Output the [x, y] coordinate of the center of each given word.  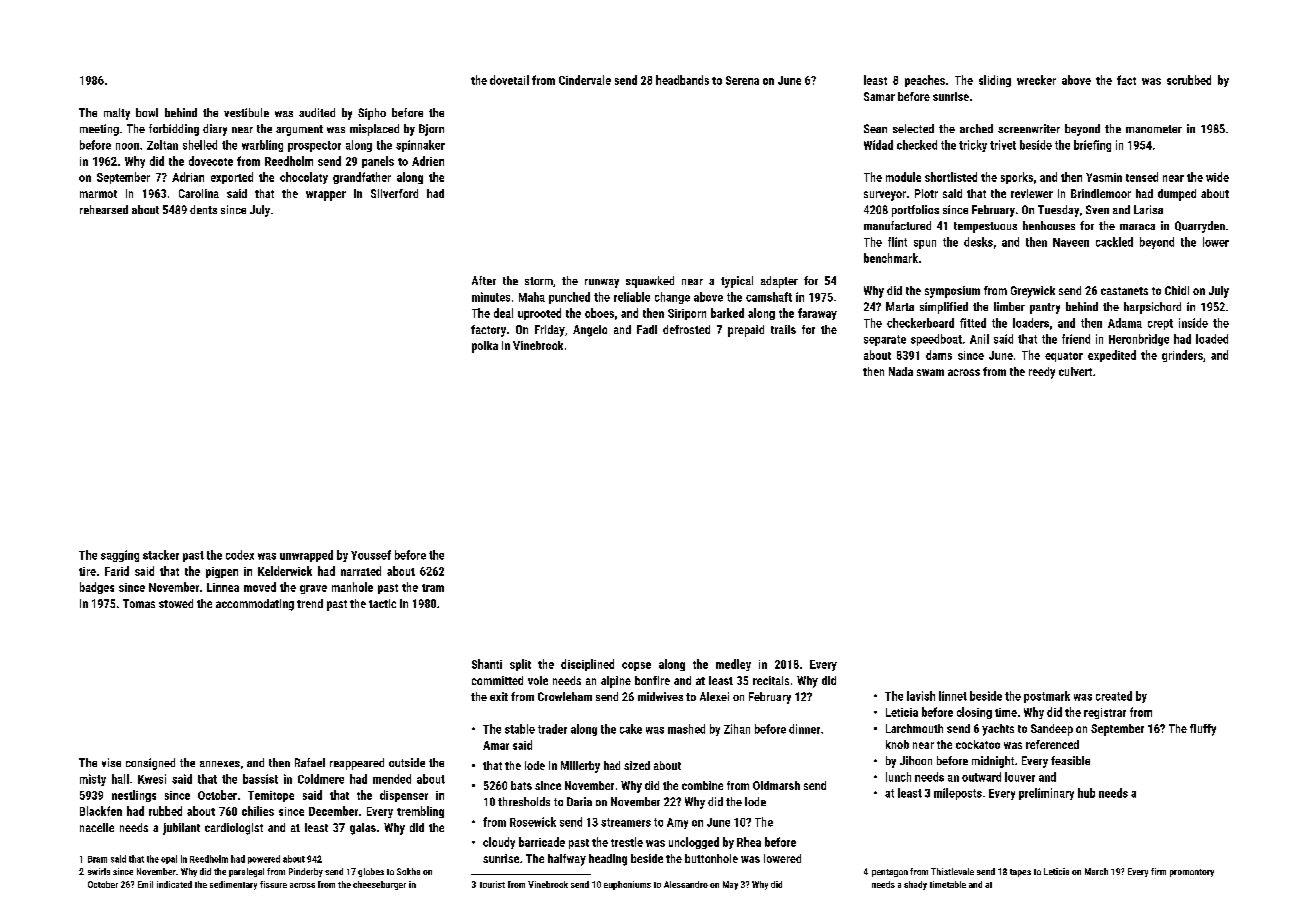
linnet [953, 696]
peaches [925, 81]
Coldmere [321, 779]
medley [733, 665]
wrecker [1036, 80]
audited [317, 112]
